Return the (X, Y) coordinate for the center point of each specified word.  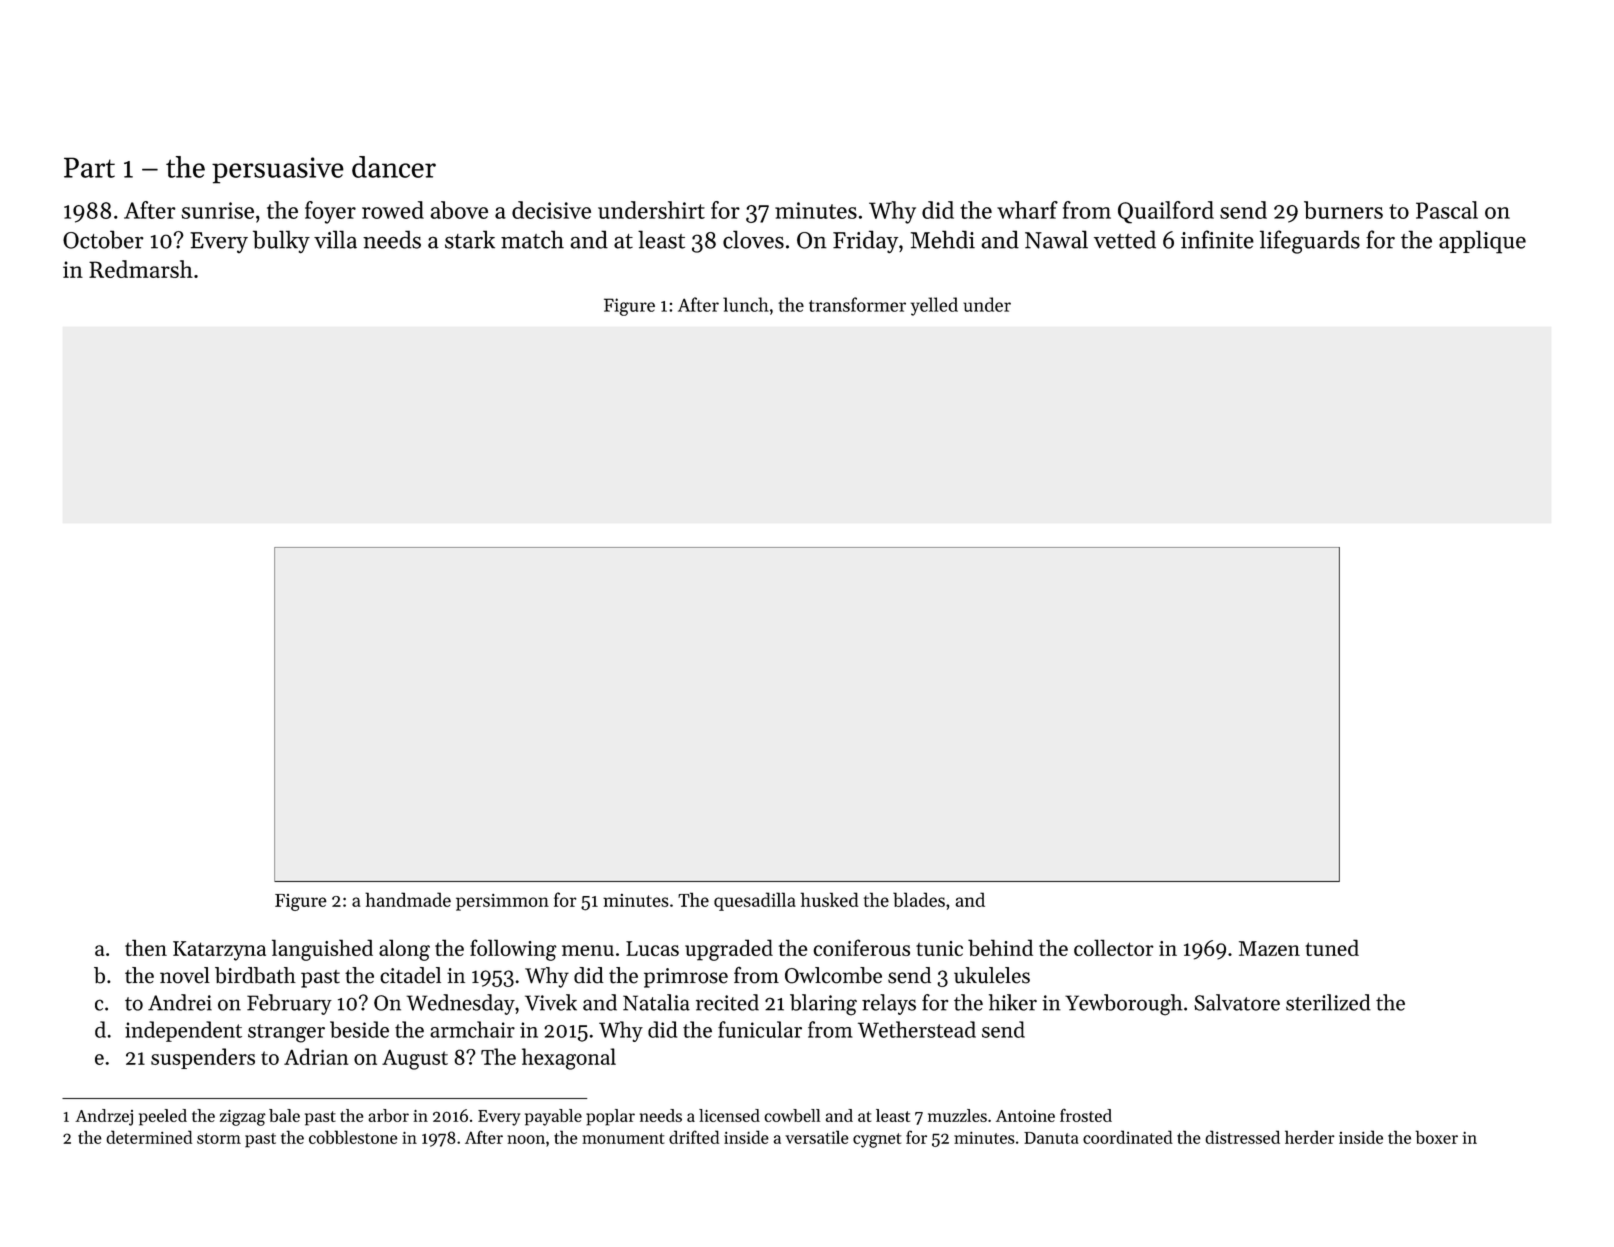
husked (829, 899)
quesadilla (755, 901)
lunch (746, 304)
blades (919, 899)
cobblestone (353, 1137)
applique (1482, 242)
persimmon (502, 902)
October (103, 239)
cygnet (877, 1140)
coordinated (1128, 1137)
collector (1114, 947)
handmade (408, 899)
